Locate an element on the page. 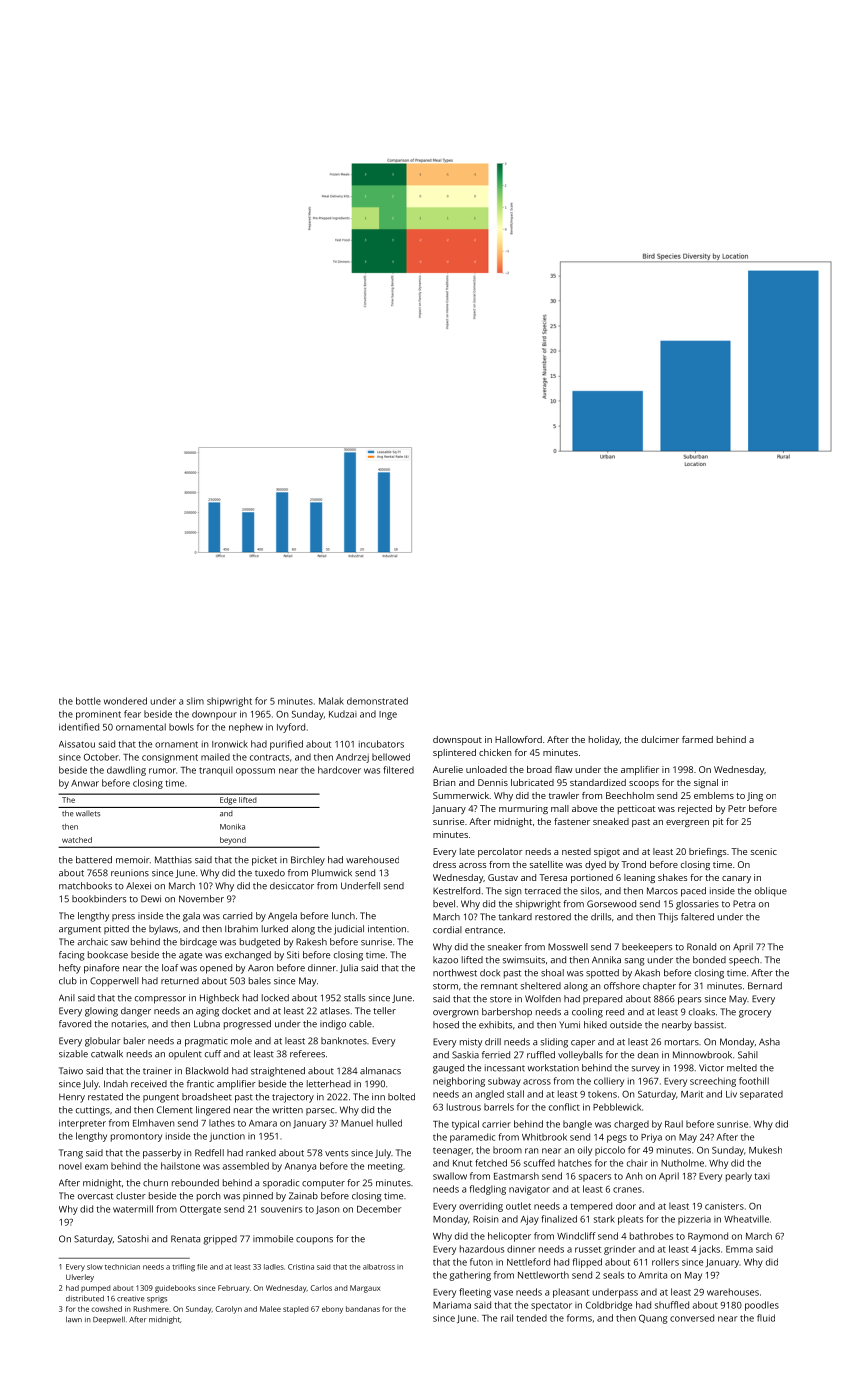 This page has height=1400, width=849. pizzeria is located at coordinates (694, 1220).
